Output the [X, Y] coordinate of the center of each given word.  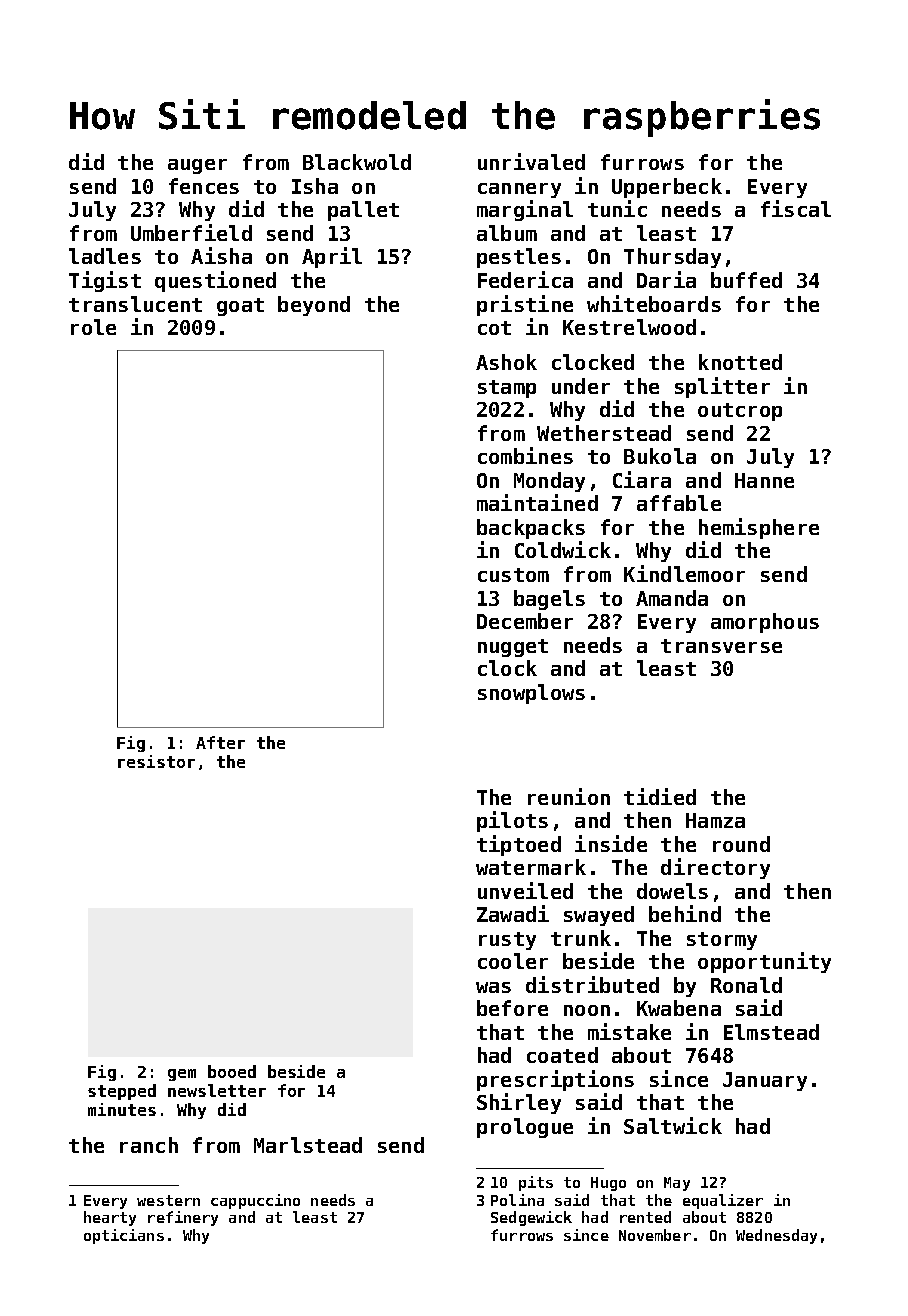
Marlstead [308, 1145]
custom [513, 575]
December [525, 621]
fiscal [796, 208]
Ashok [506, 362]
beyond [314, 306]
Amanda [672, 598]
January [765, 1081]
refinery [183, 1218]
